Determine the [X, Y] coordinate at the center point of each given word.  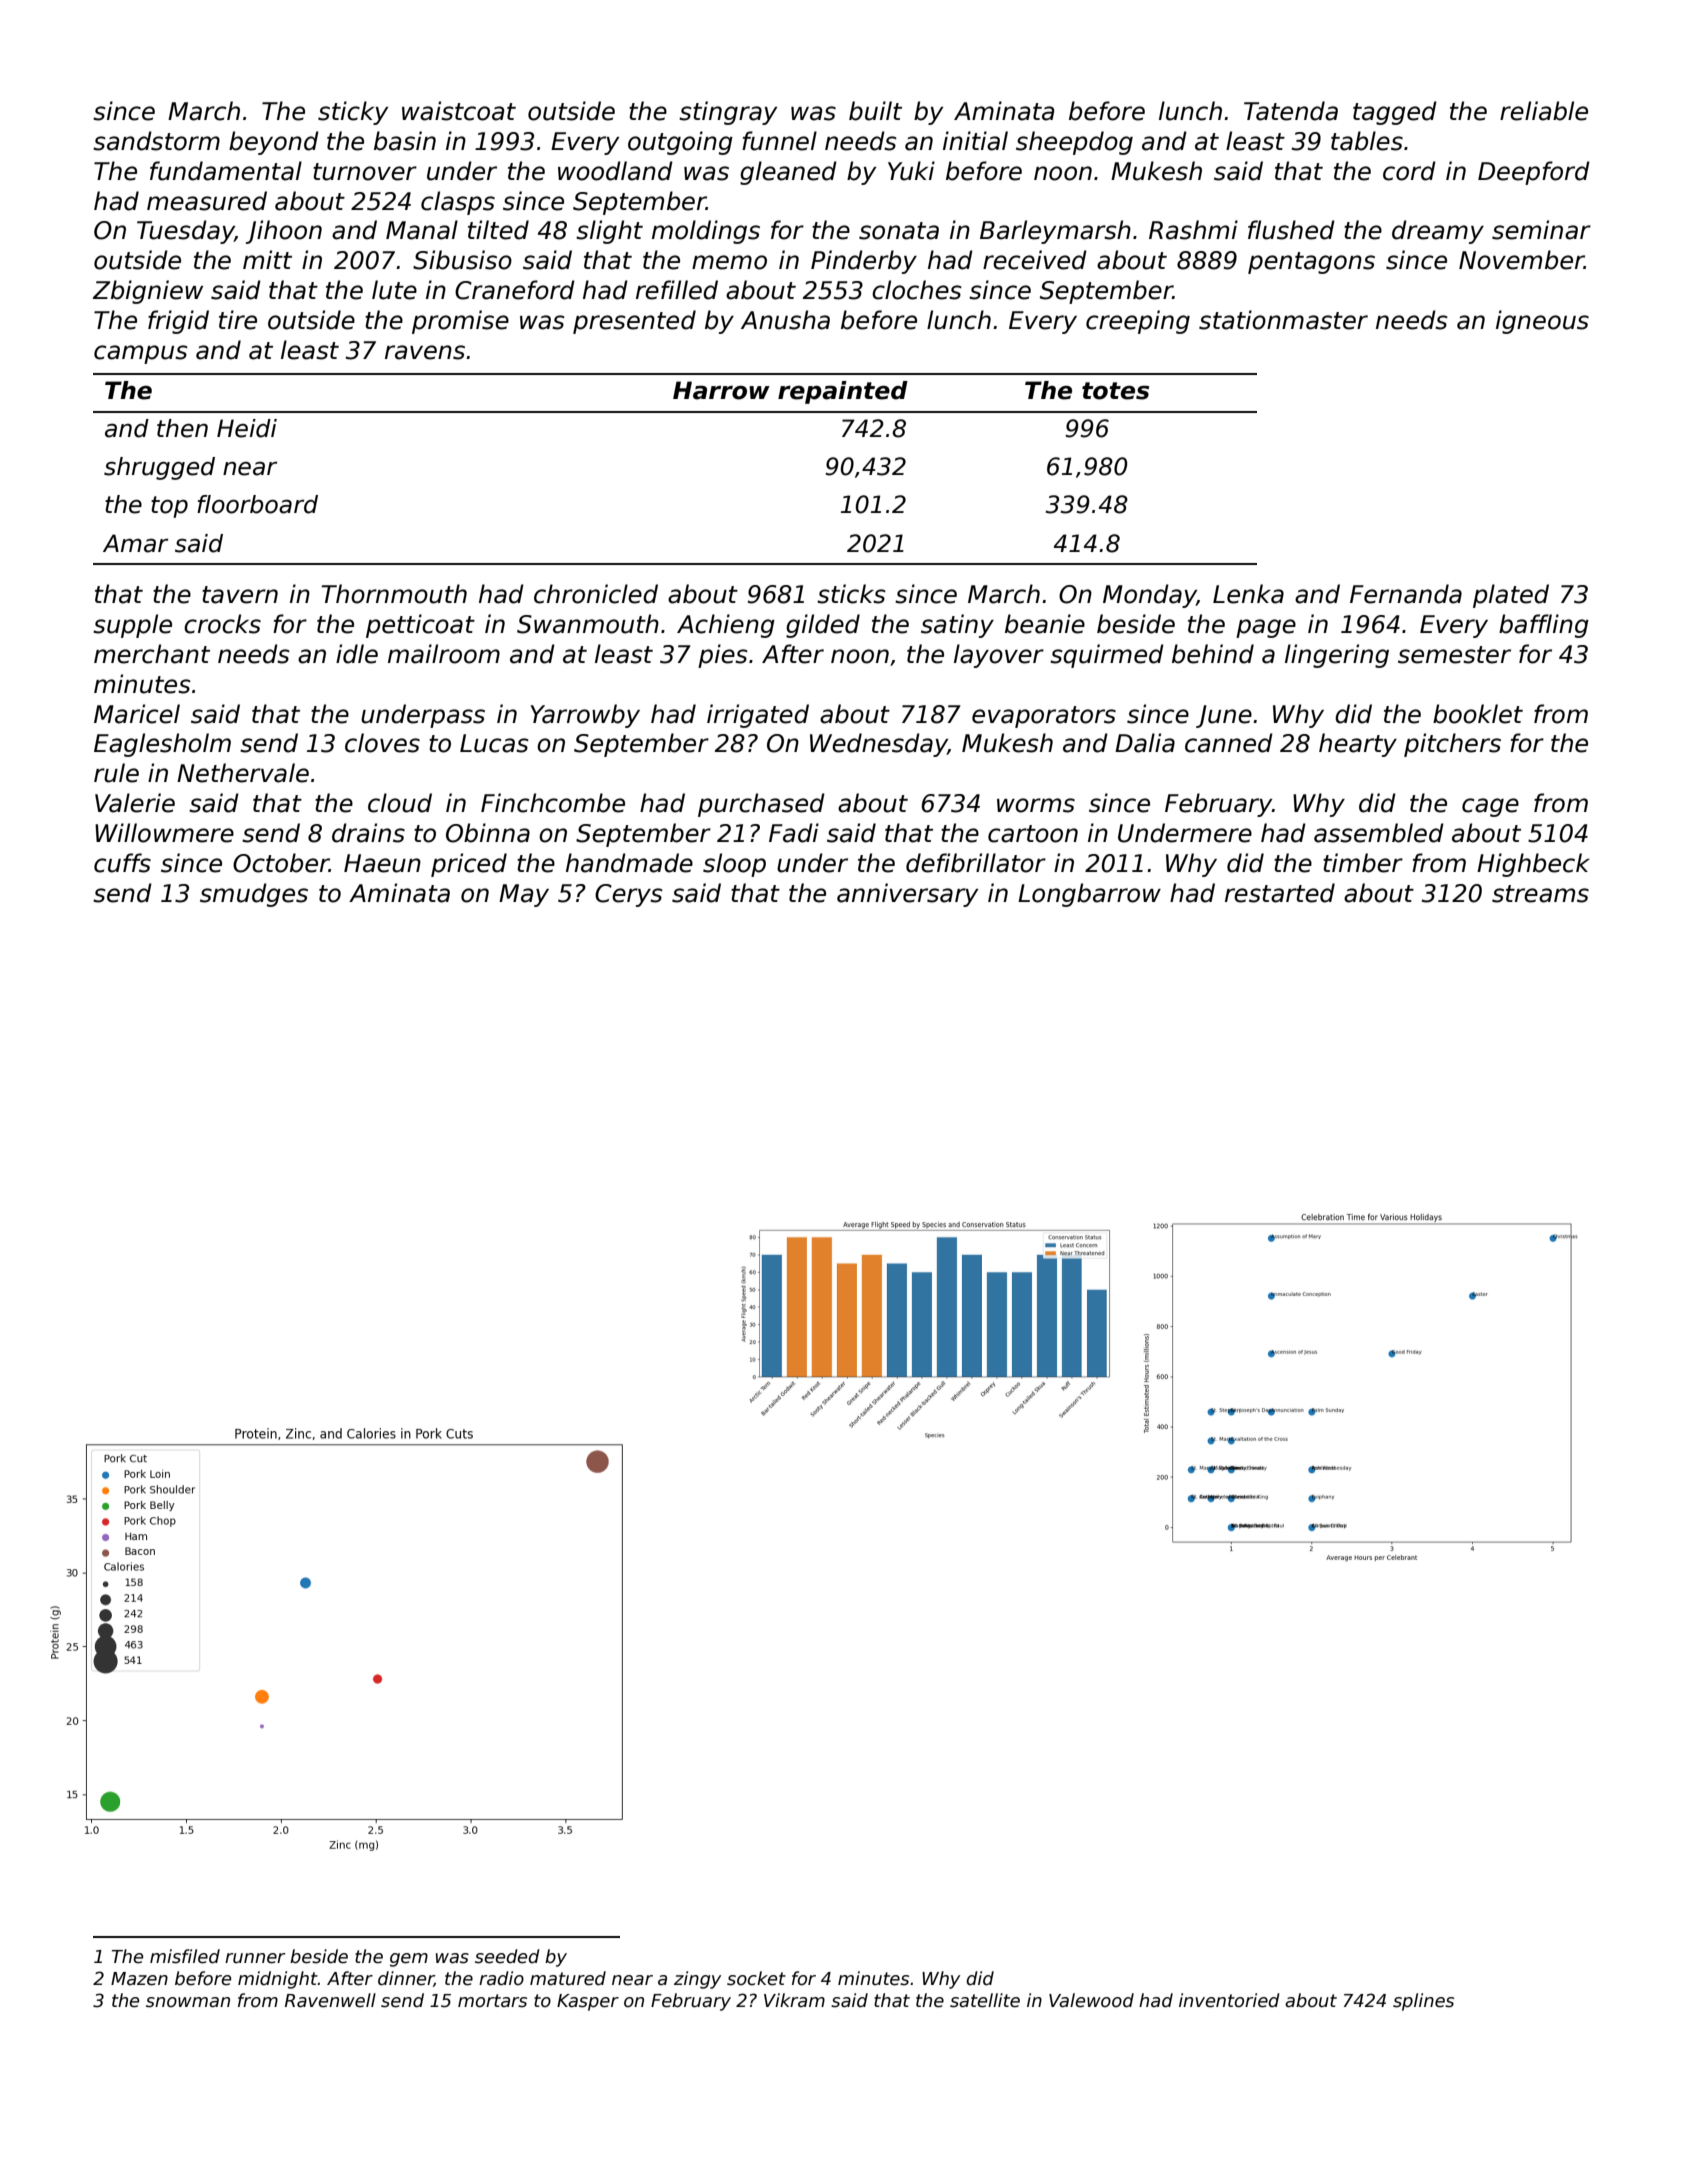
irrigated [758, 716]
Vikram [794, 2000]
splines [1423, 2002]
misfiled [185, 1956]
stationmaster [1283, 320]
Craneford [515, 290]
